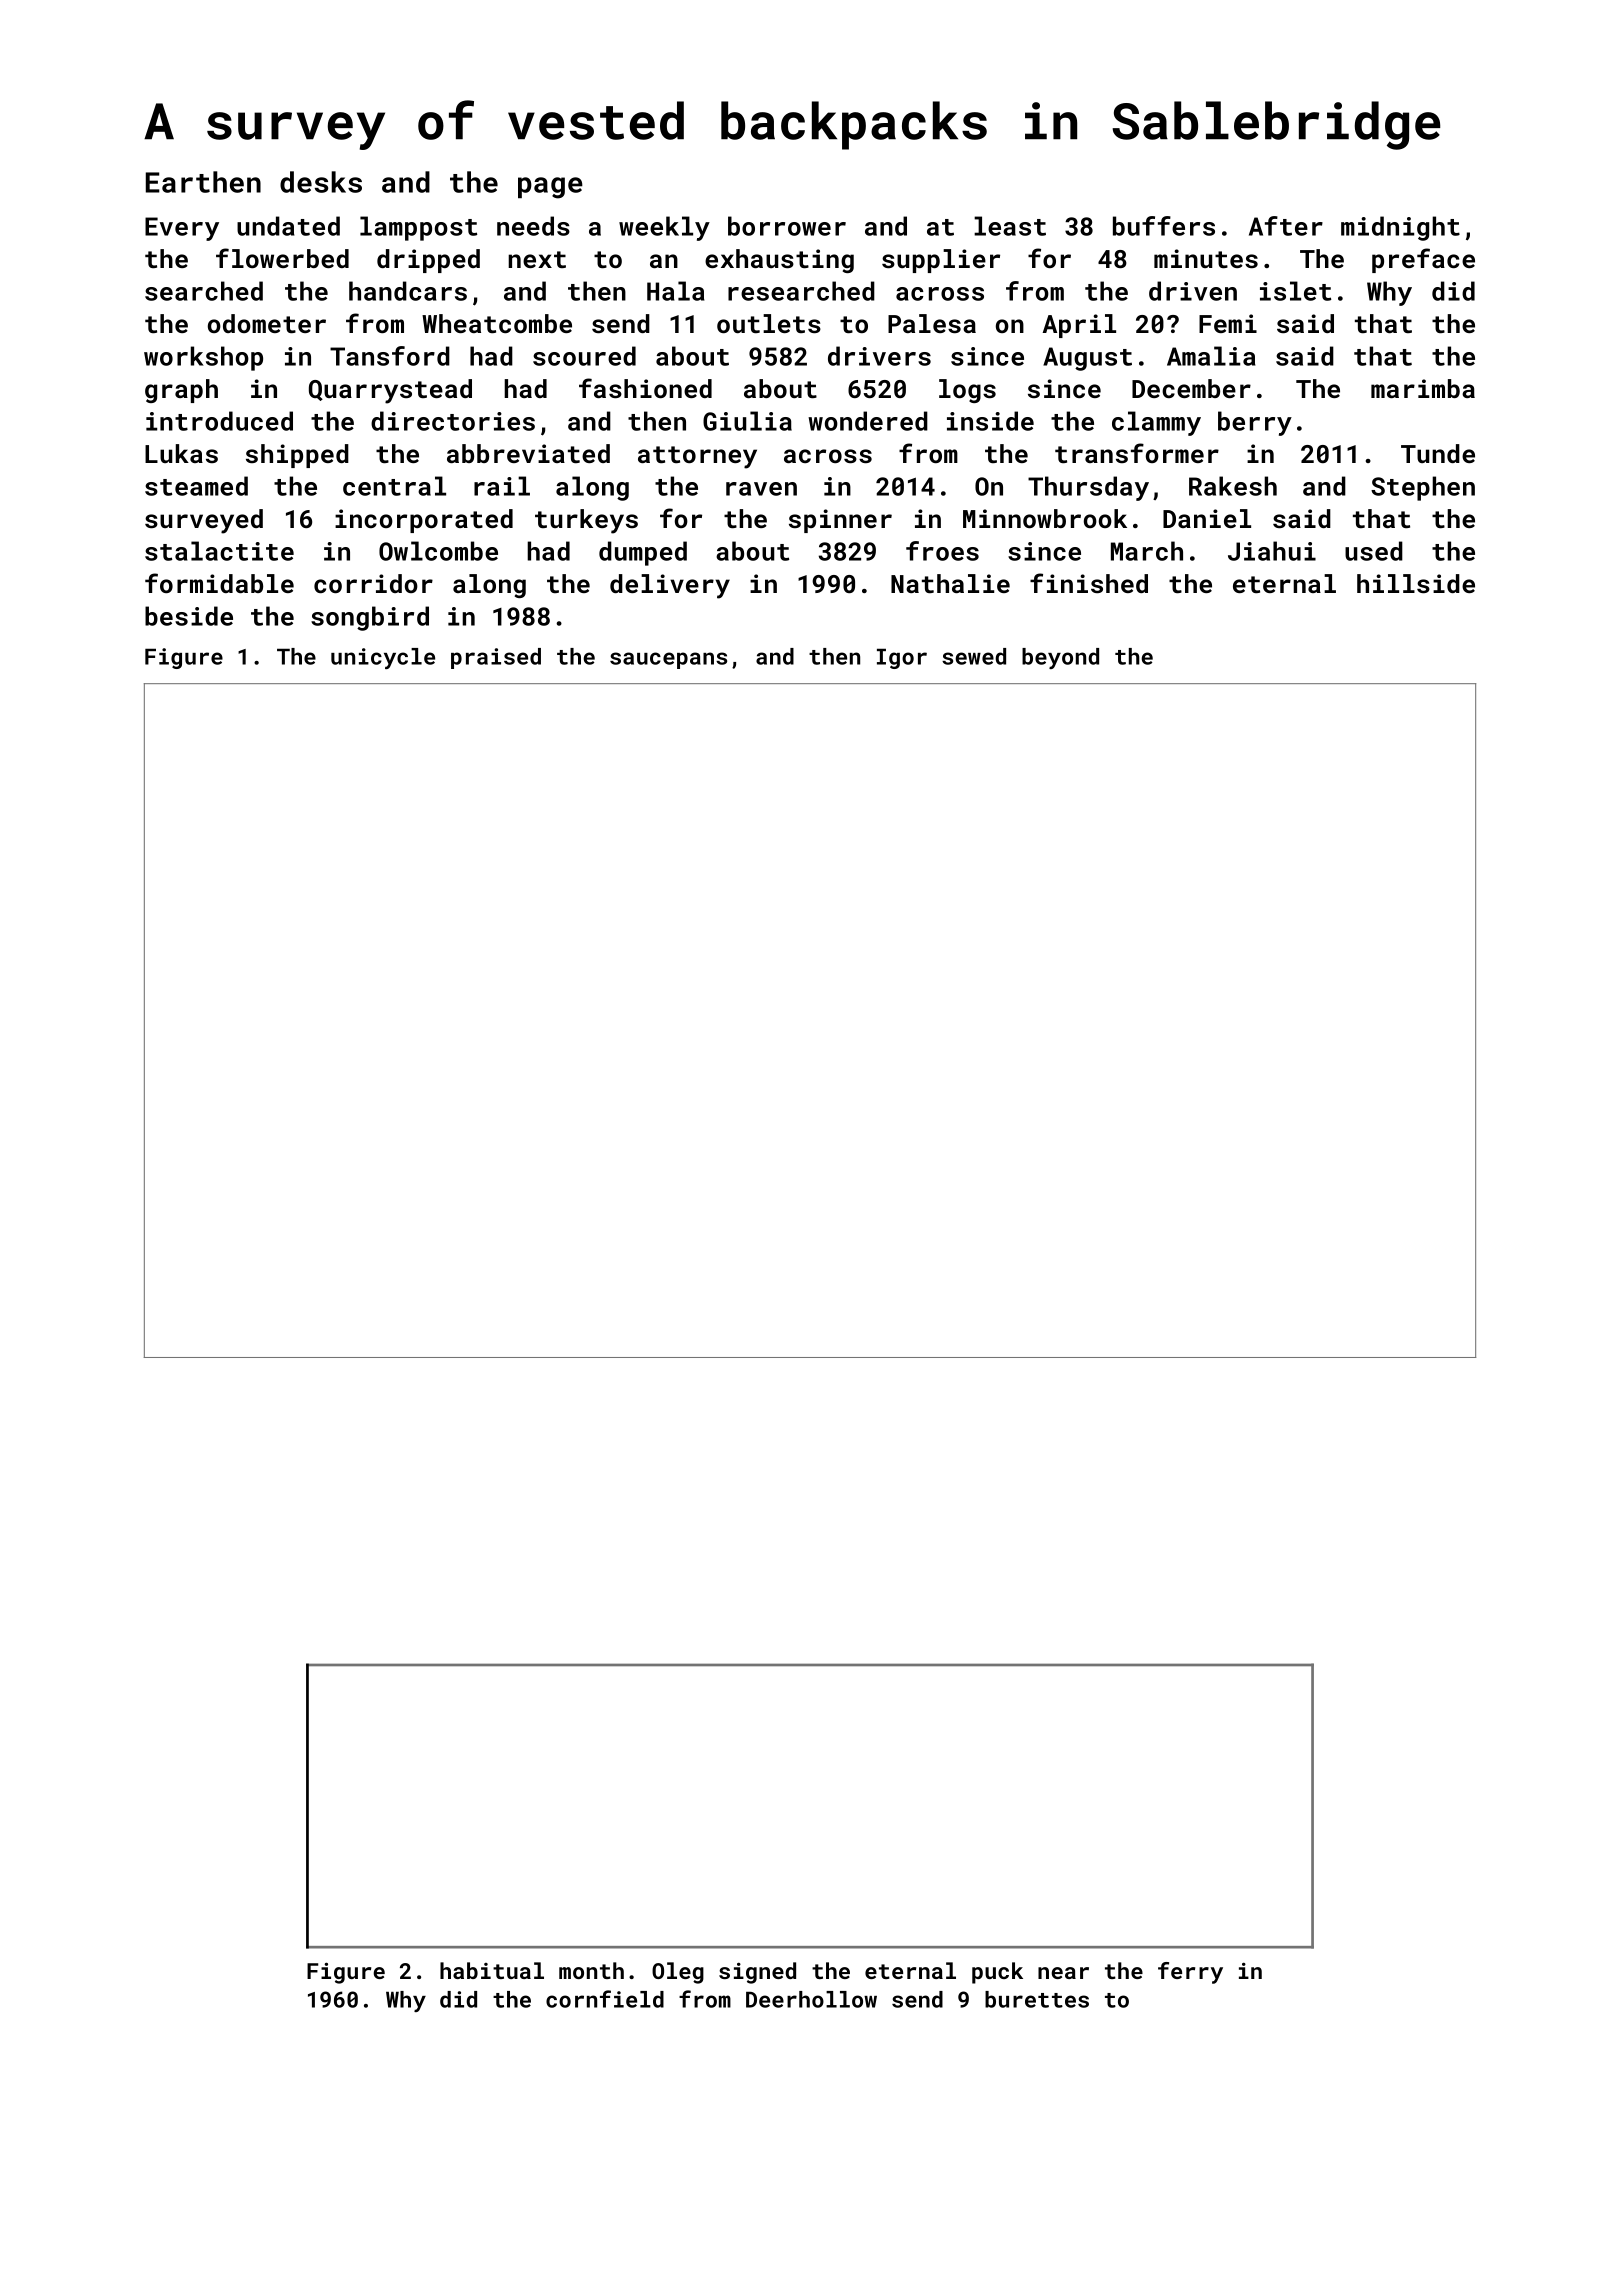 The height and width of the image is (2292, 1620). Describe the element at coordinates (1164, 226) in the image. I see `buffers` at that location.
